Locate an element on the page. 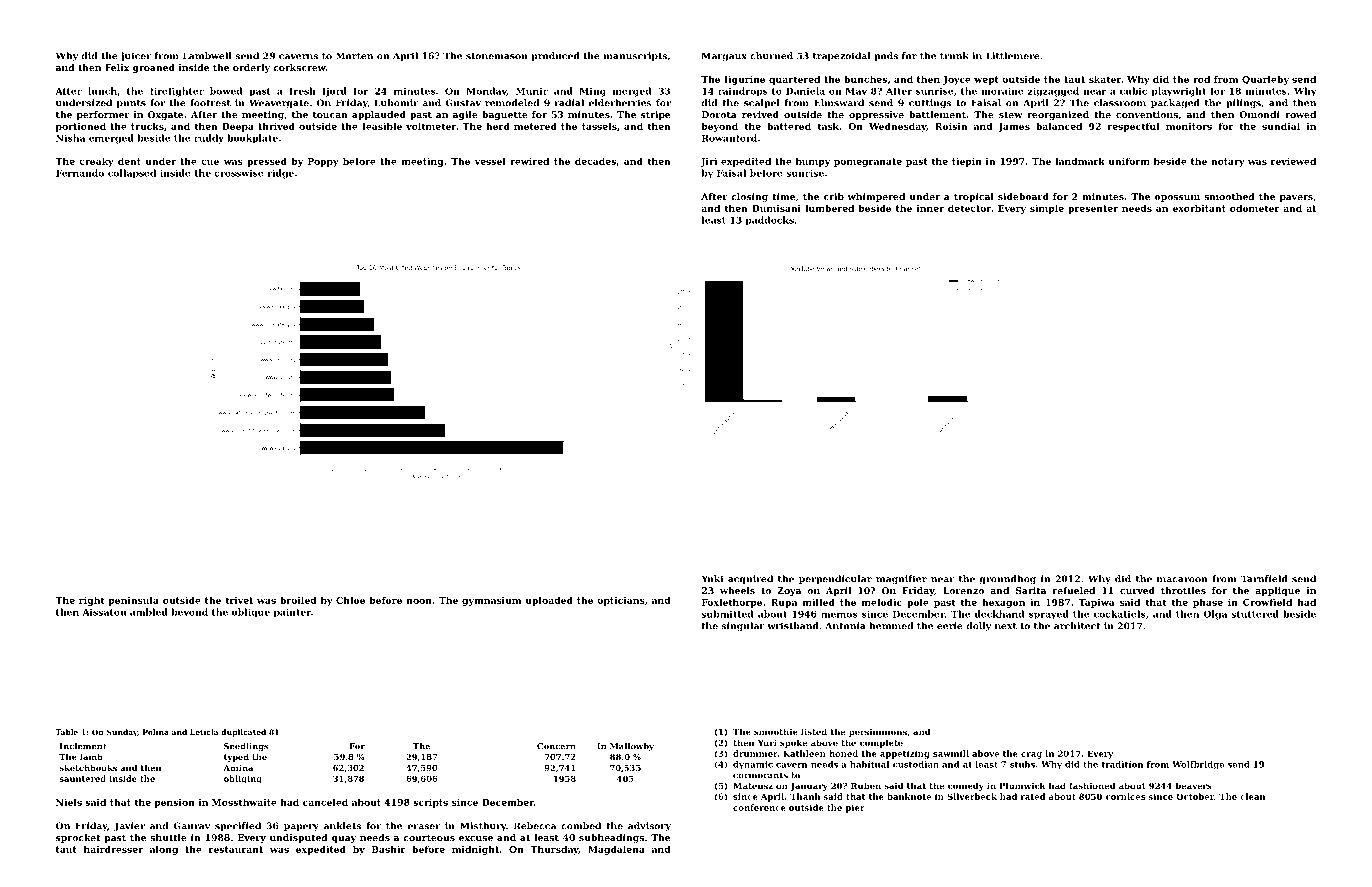 Image resolution: width=1372 pixels, height=887 pixels. submitted is located at coordinates (727, 614).
